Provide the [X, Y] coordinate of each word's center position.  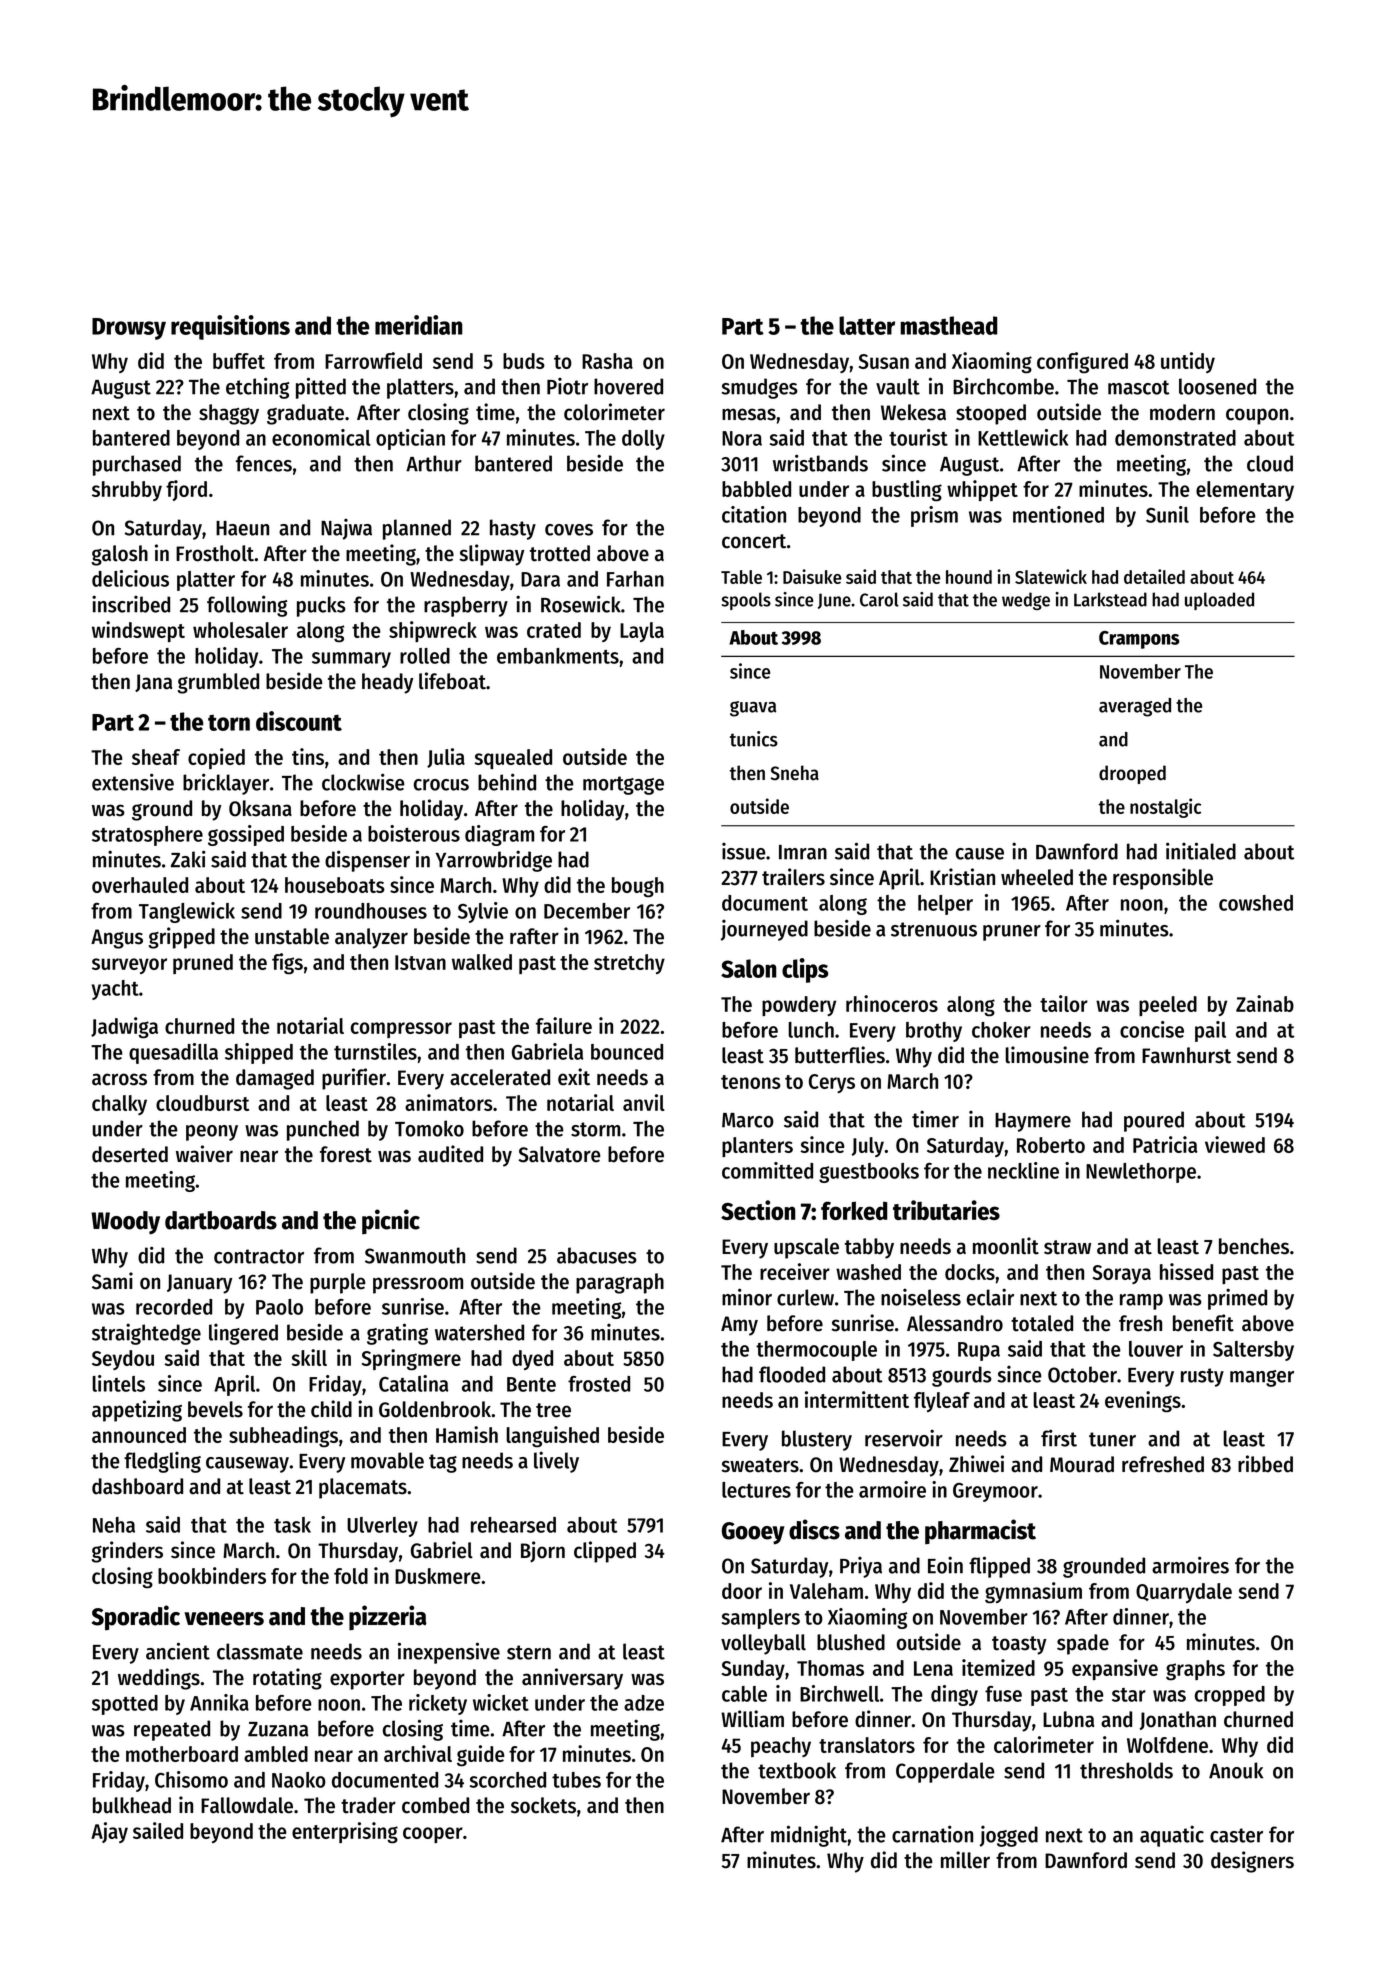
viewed [1235, 1144]
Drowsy [129, 329]
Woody [125, 1223]
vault [898, 386]
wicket [501, 1702]
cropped [1230, 1696]
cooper [433, 1835]
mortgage [623, 785]
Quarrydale [1184, 1593]
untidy [1188, 362]
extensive [133, 782]
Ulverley [382, 1527]
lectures [756, 1490]
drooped [1132, 774]
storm [595, 1129]
